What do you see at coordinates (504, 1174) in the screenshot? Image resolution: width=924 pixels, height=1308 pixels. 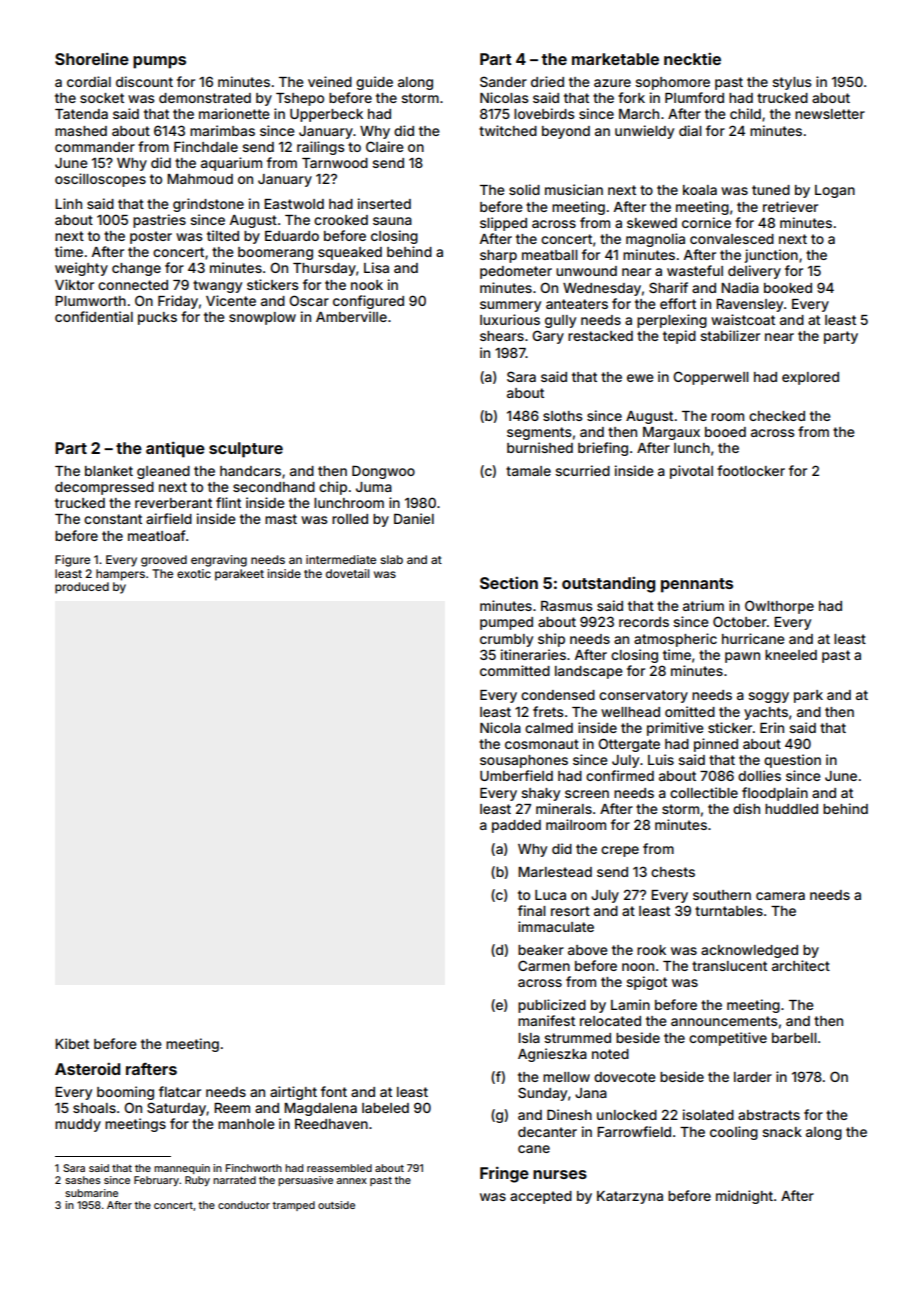 I see `Fringe` at bounding box center [504, 1174].
